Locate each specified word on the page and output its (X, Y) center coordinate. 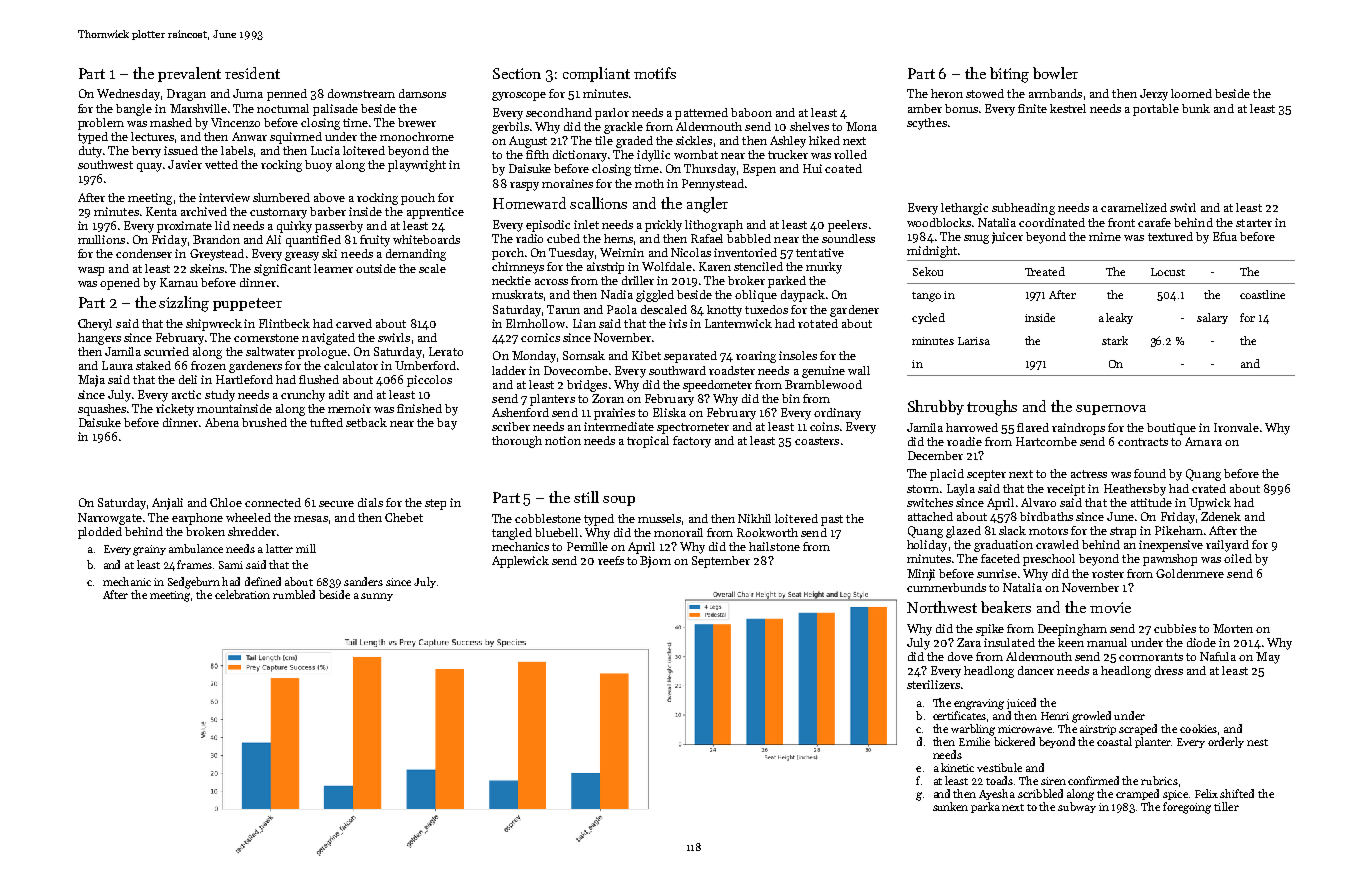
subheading (1023, 209)
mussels (659, 518)
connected (273, 502)
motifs (655, 73)
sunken (950, 806)
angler (707, 205)
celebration (242, 594)
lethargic (964, 209)
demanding (416, 255)
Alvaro (1038, 502)
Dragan (186, 95)
